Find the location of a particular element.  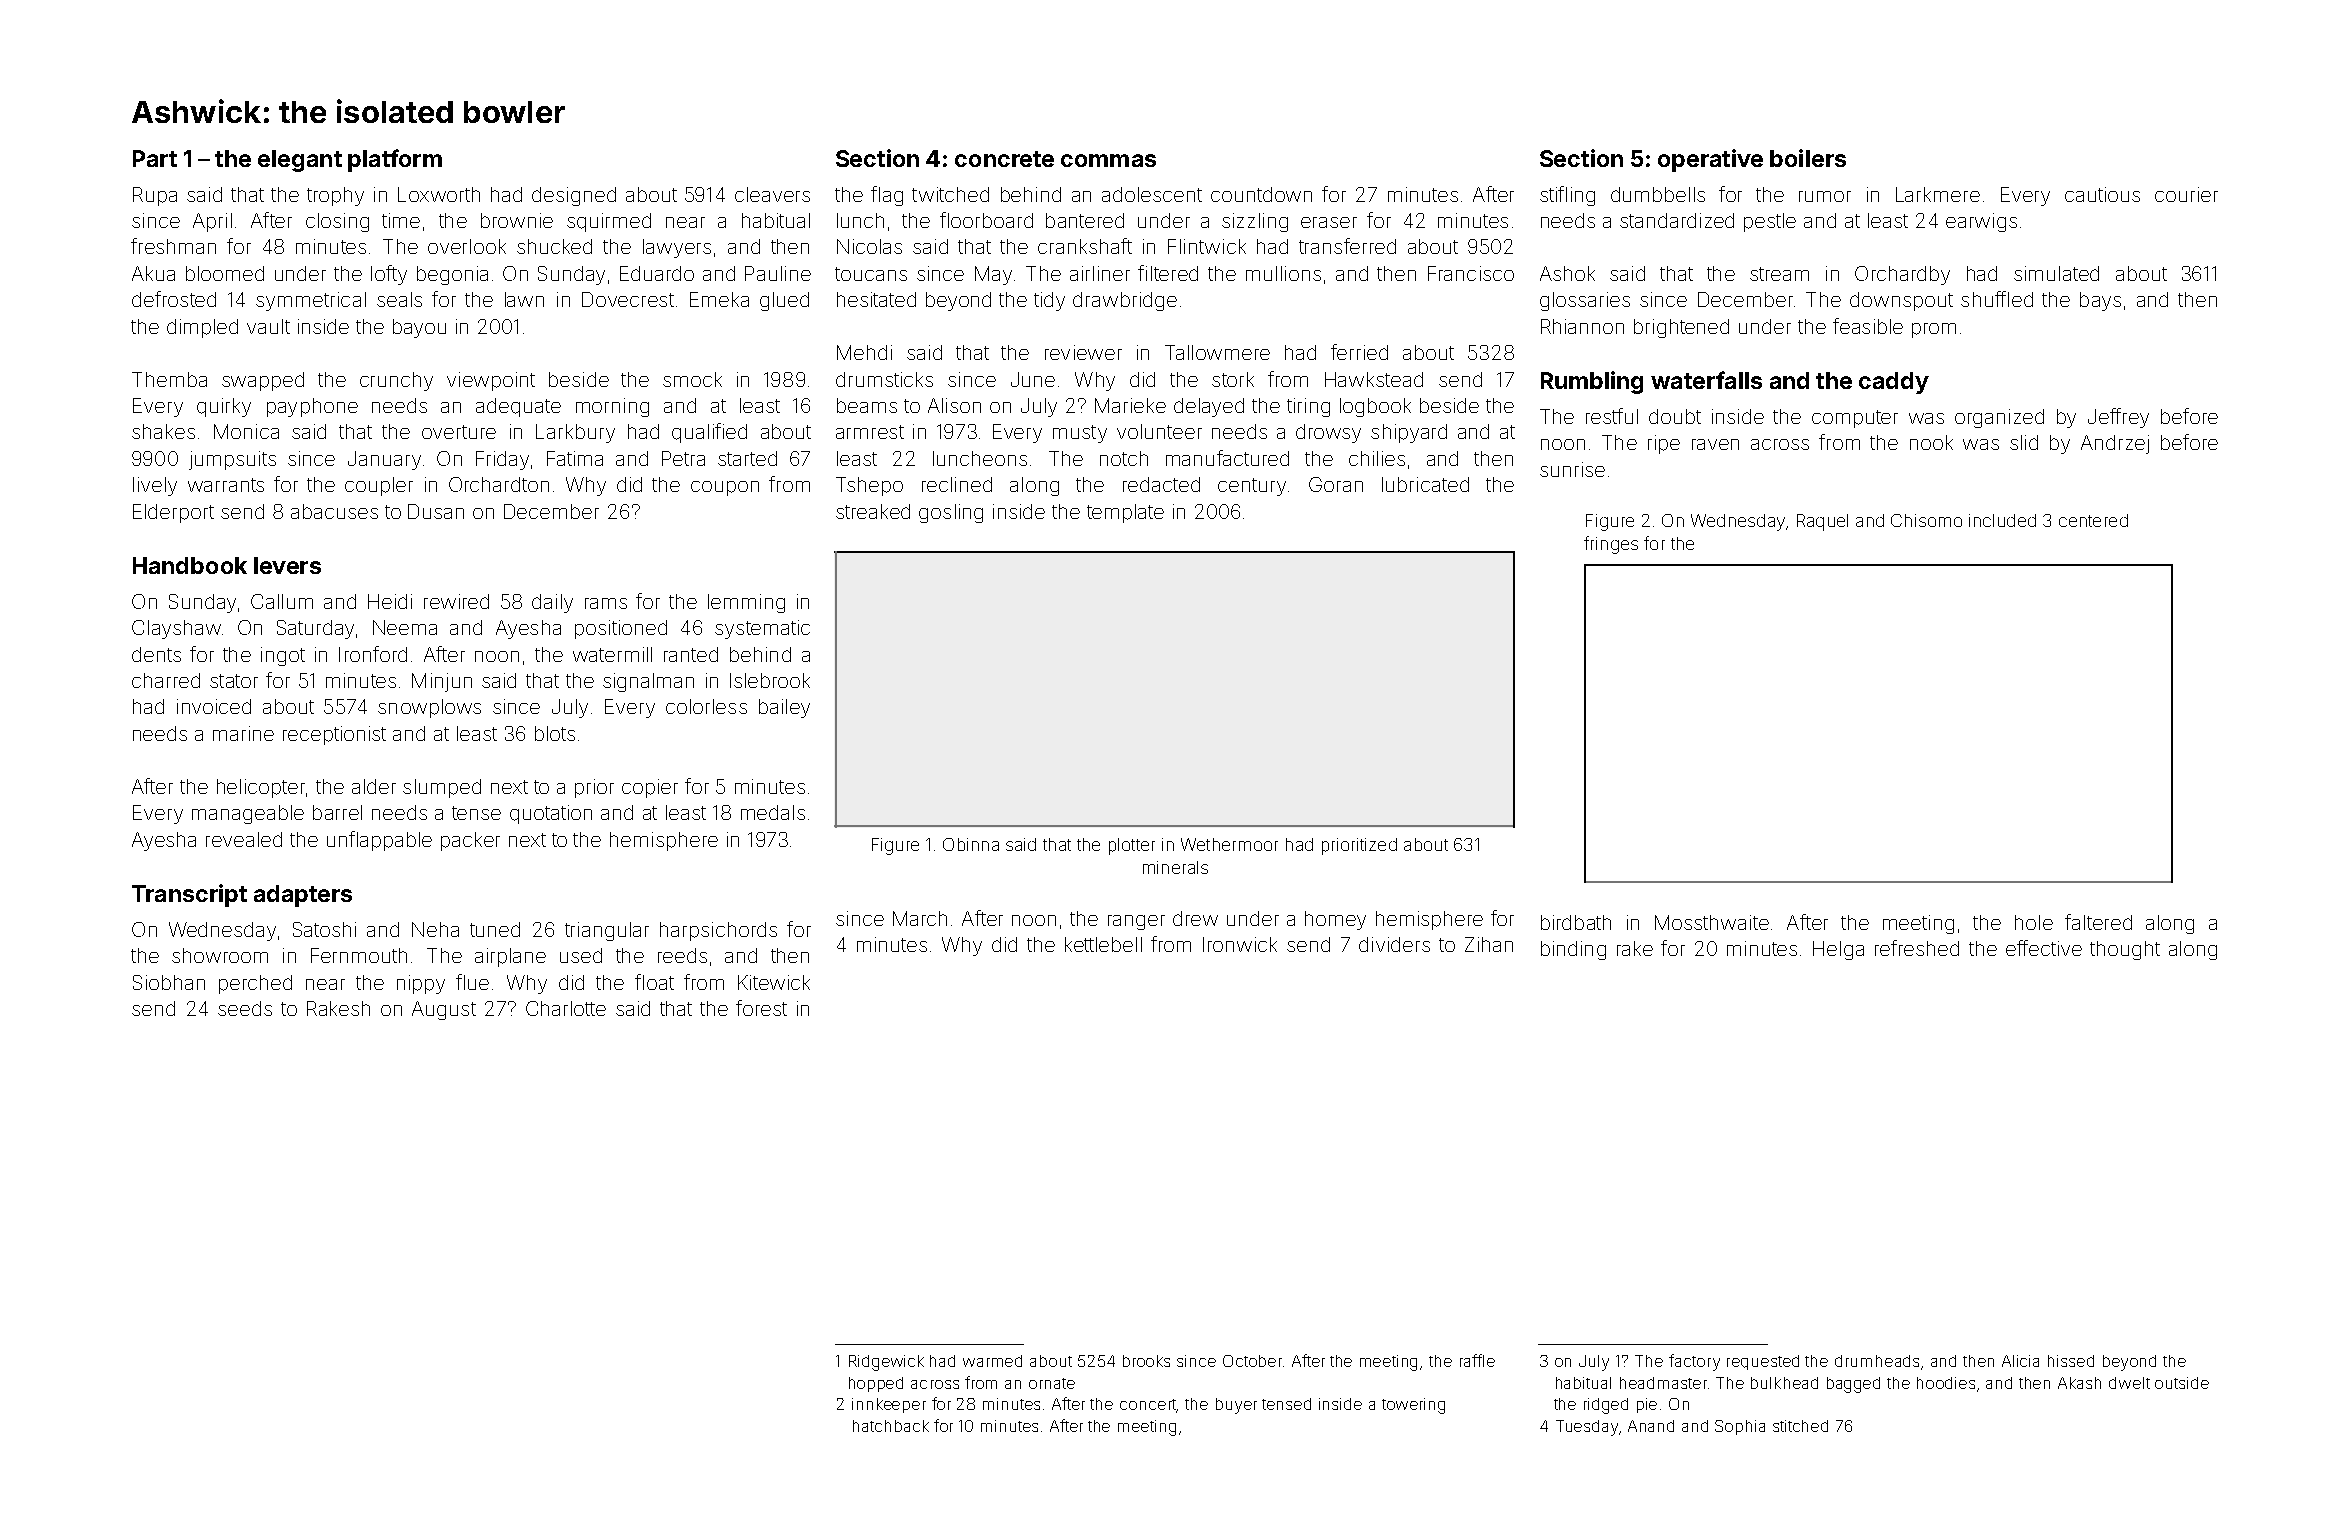

hatchback is located at coordinates (891, 1426).
